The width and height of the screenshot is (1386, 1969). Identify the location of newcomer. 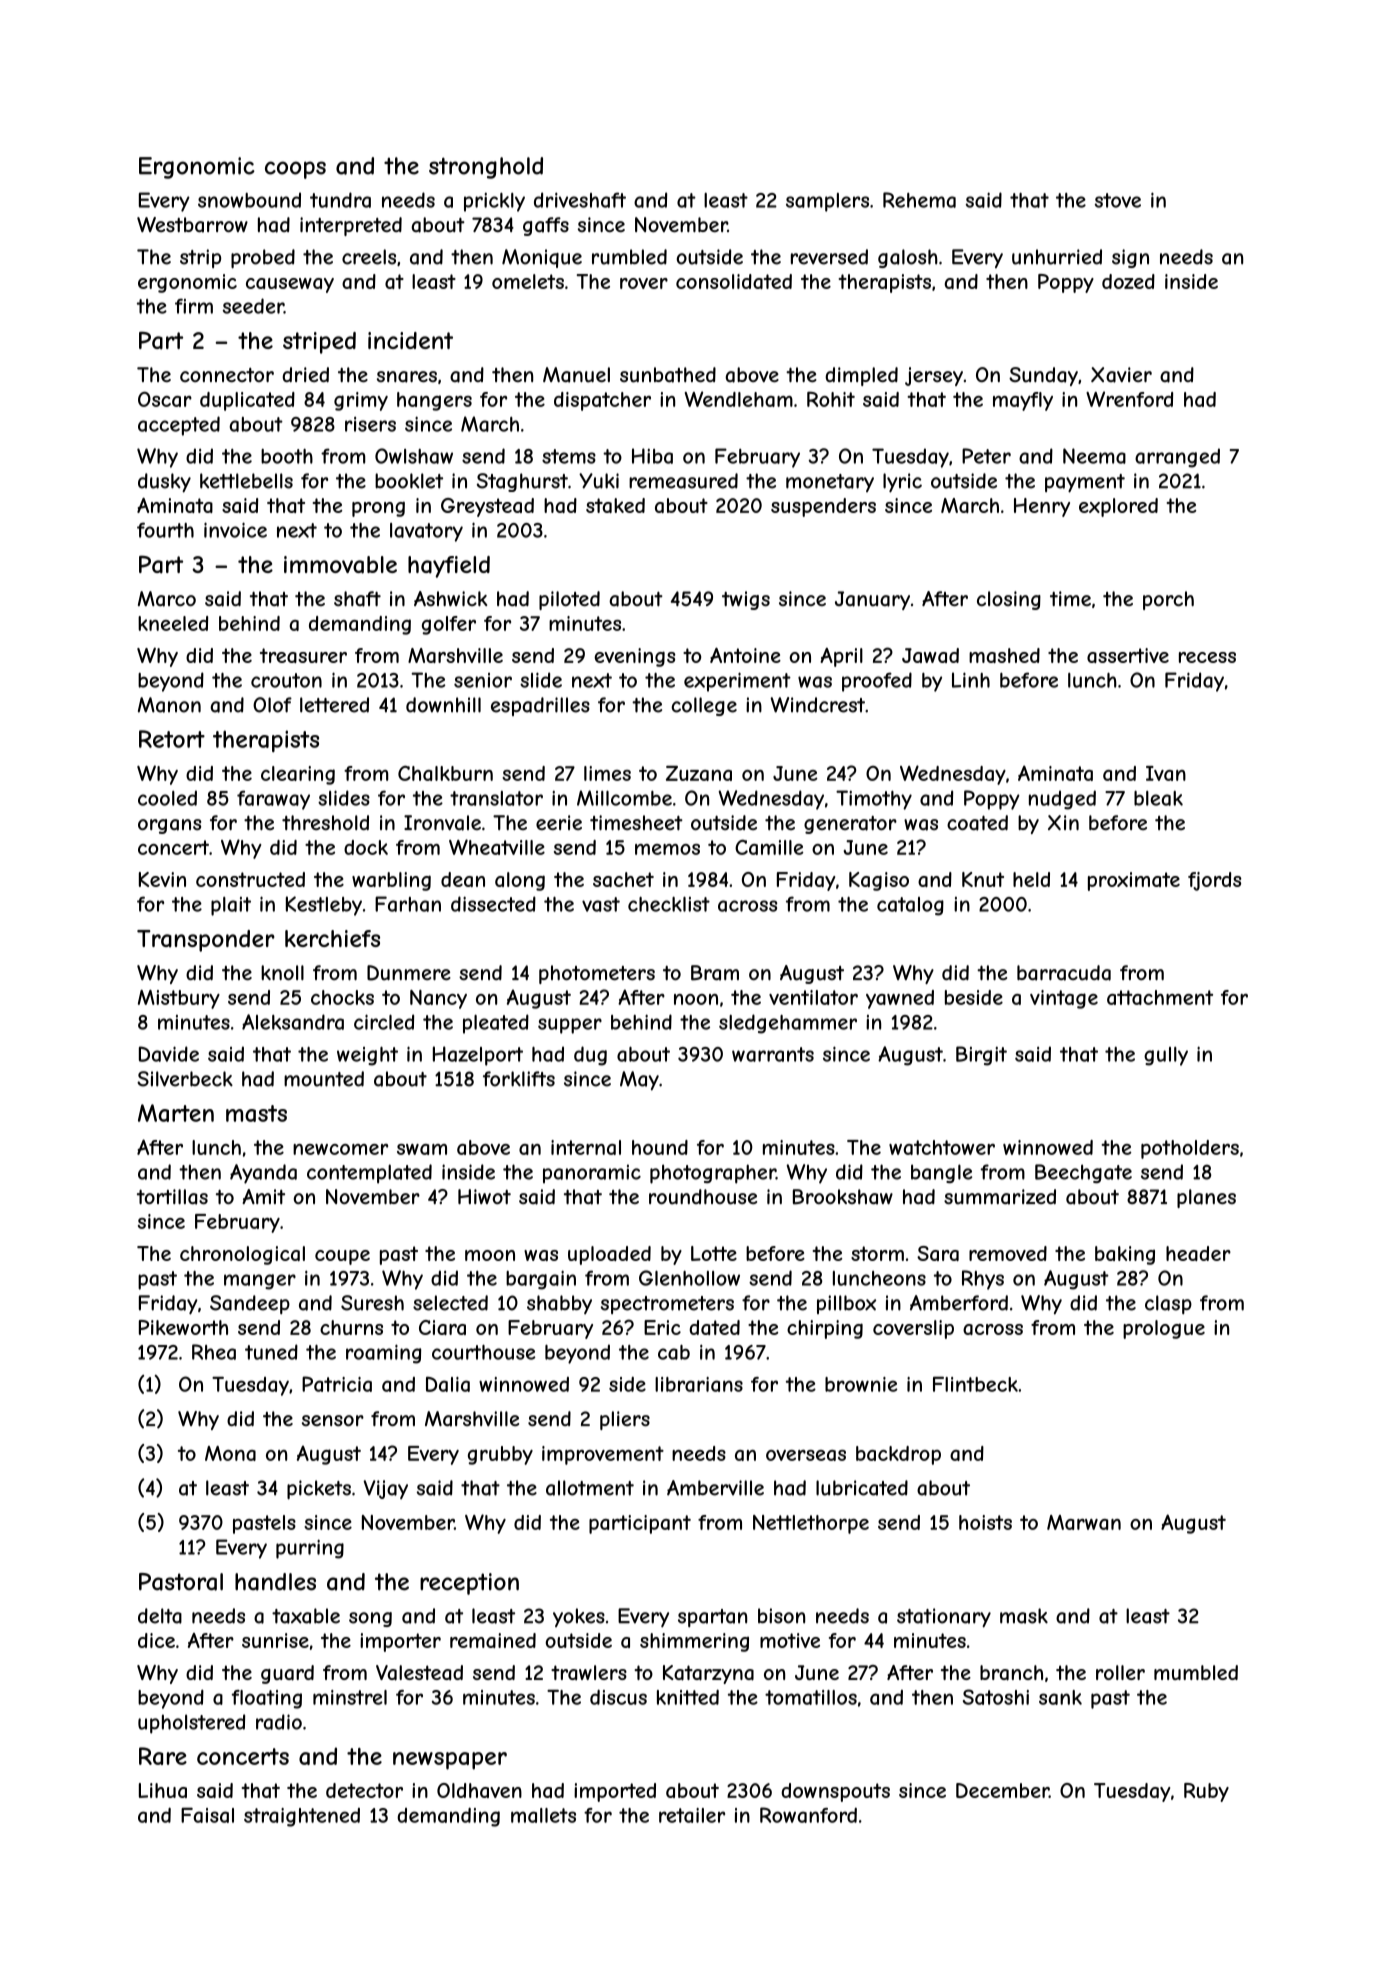
(340, 1149).
